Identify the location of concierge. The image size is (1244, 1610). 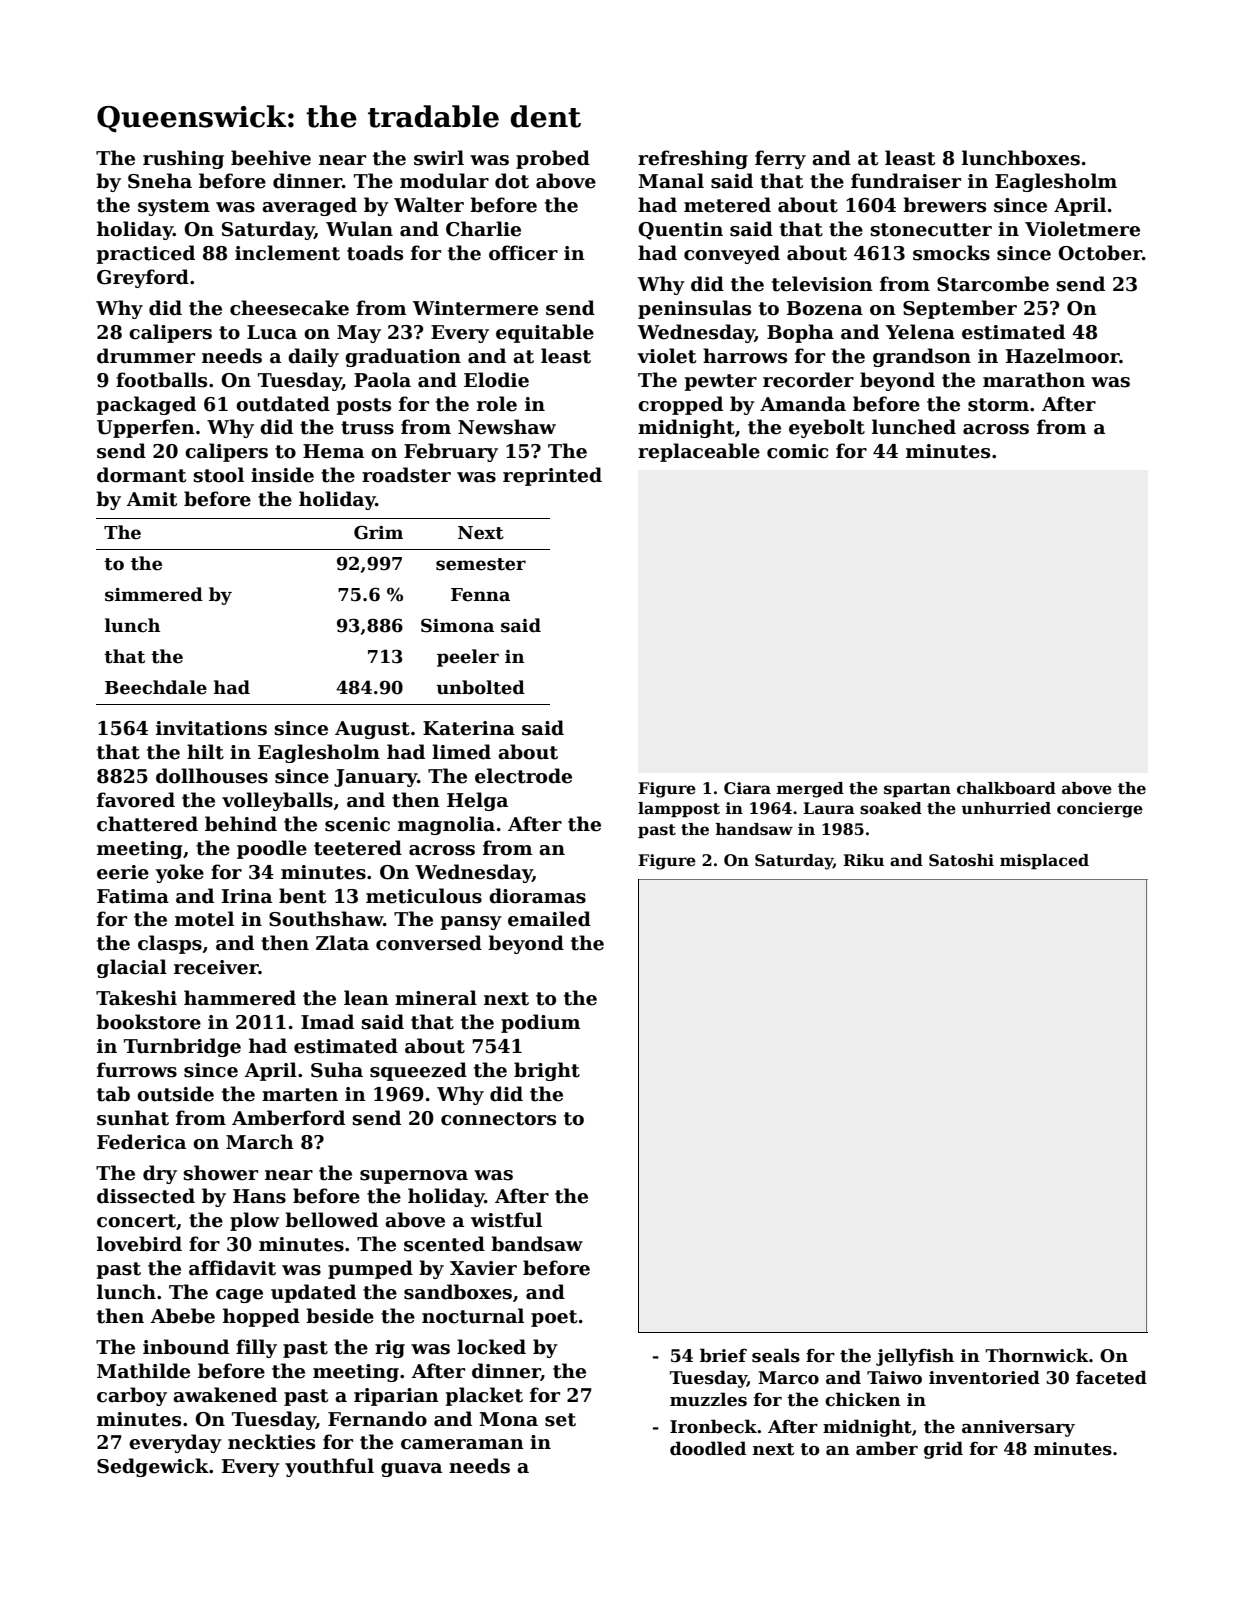
(1100, 810).
